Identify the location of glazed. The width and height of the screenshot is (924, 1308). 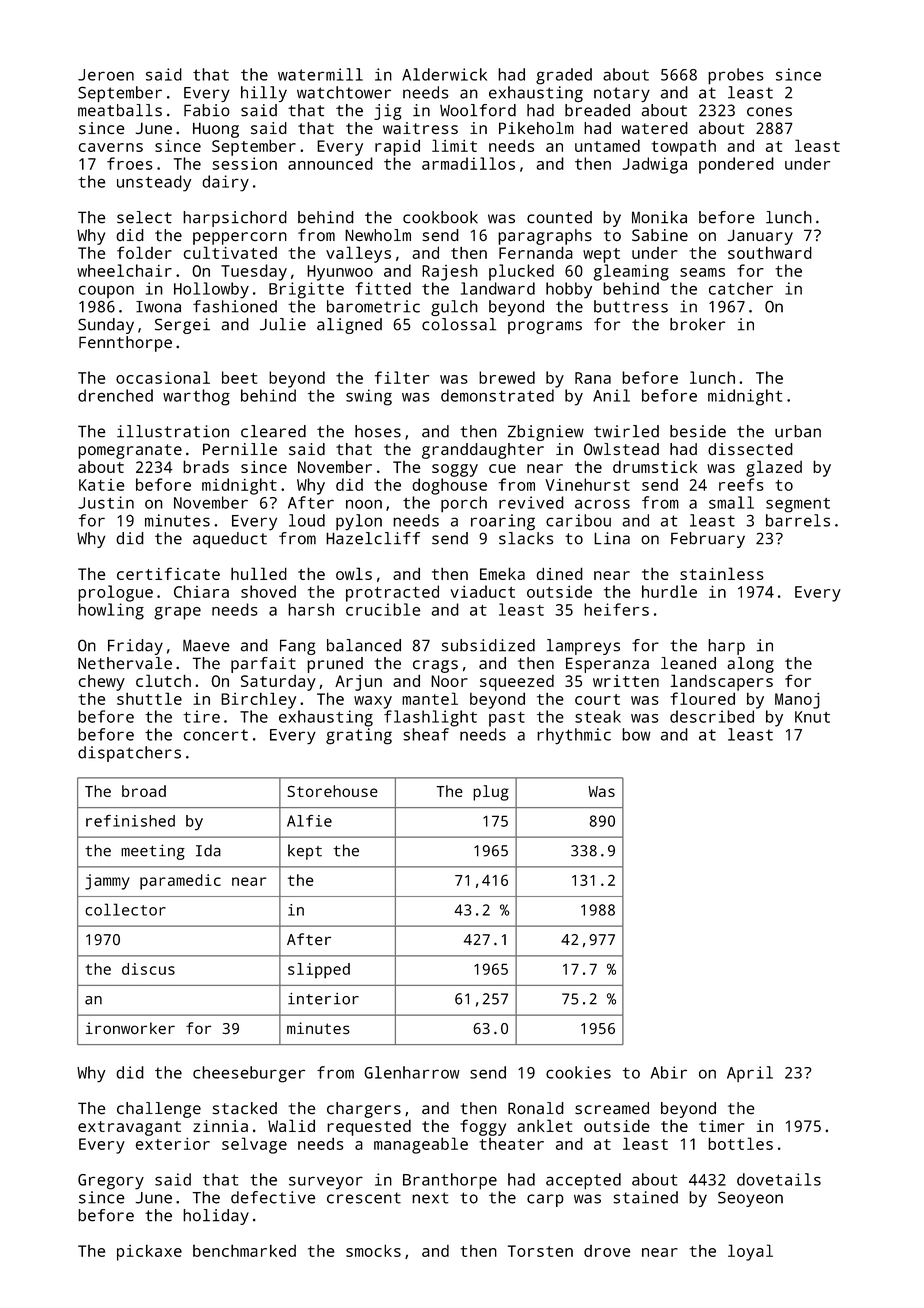
(774, 468).
